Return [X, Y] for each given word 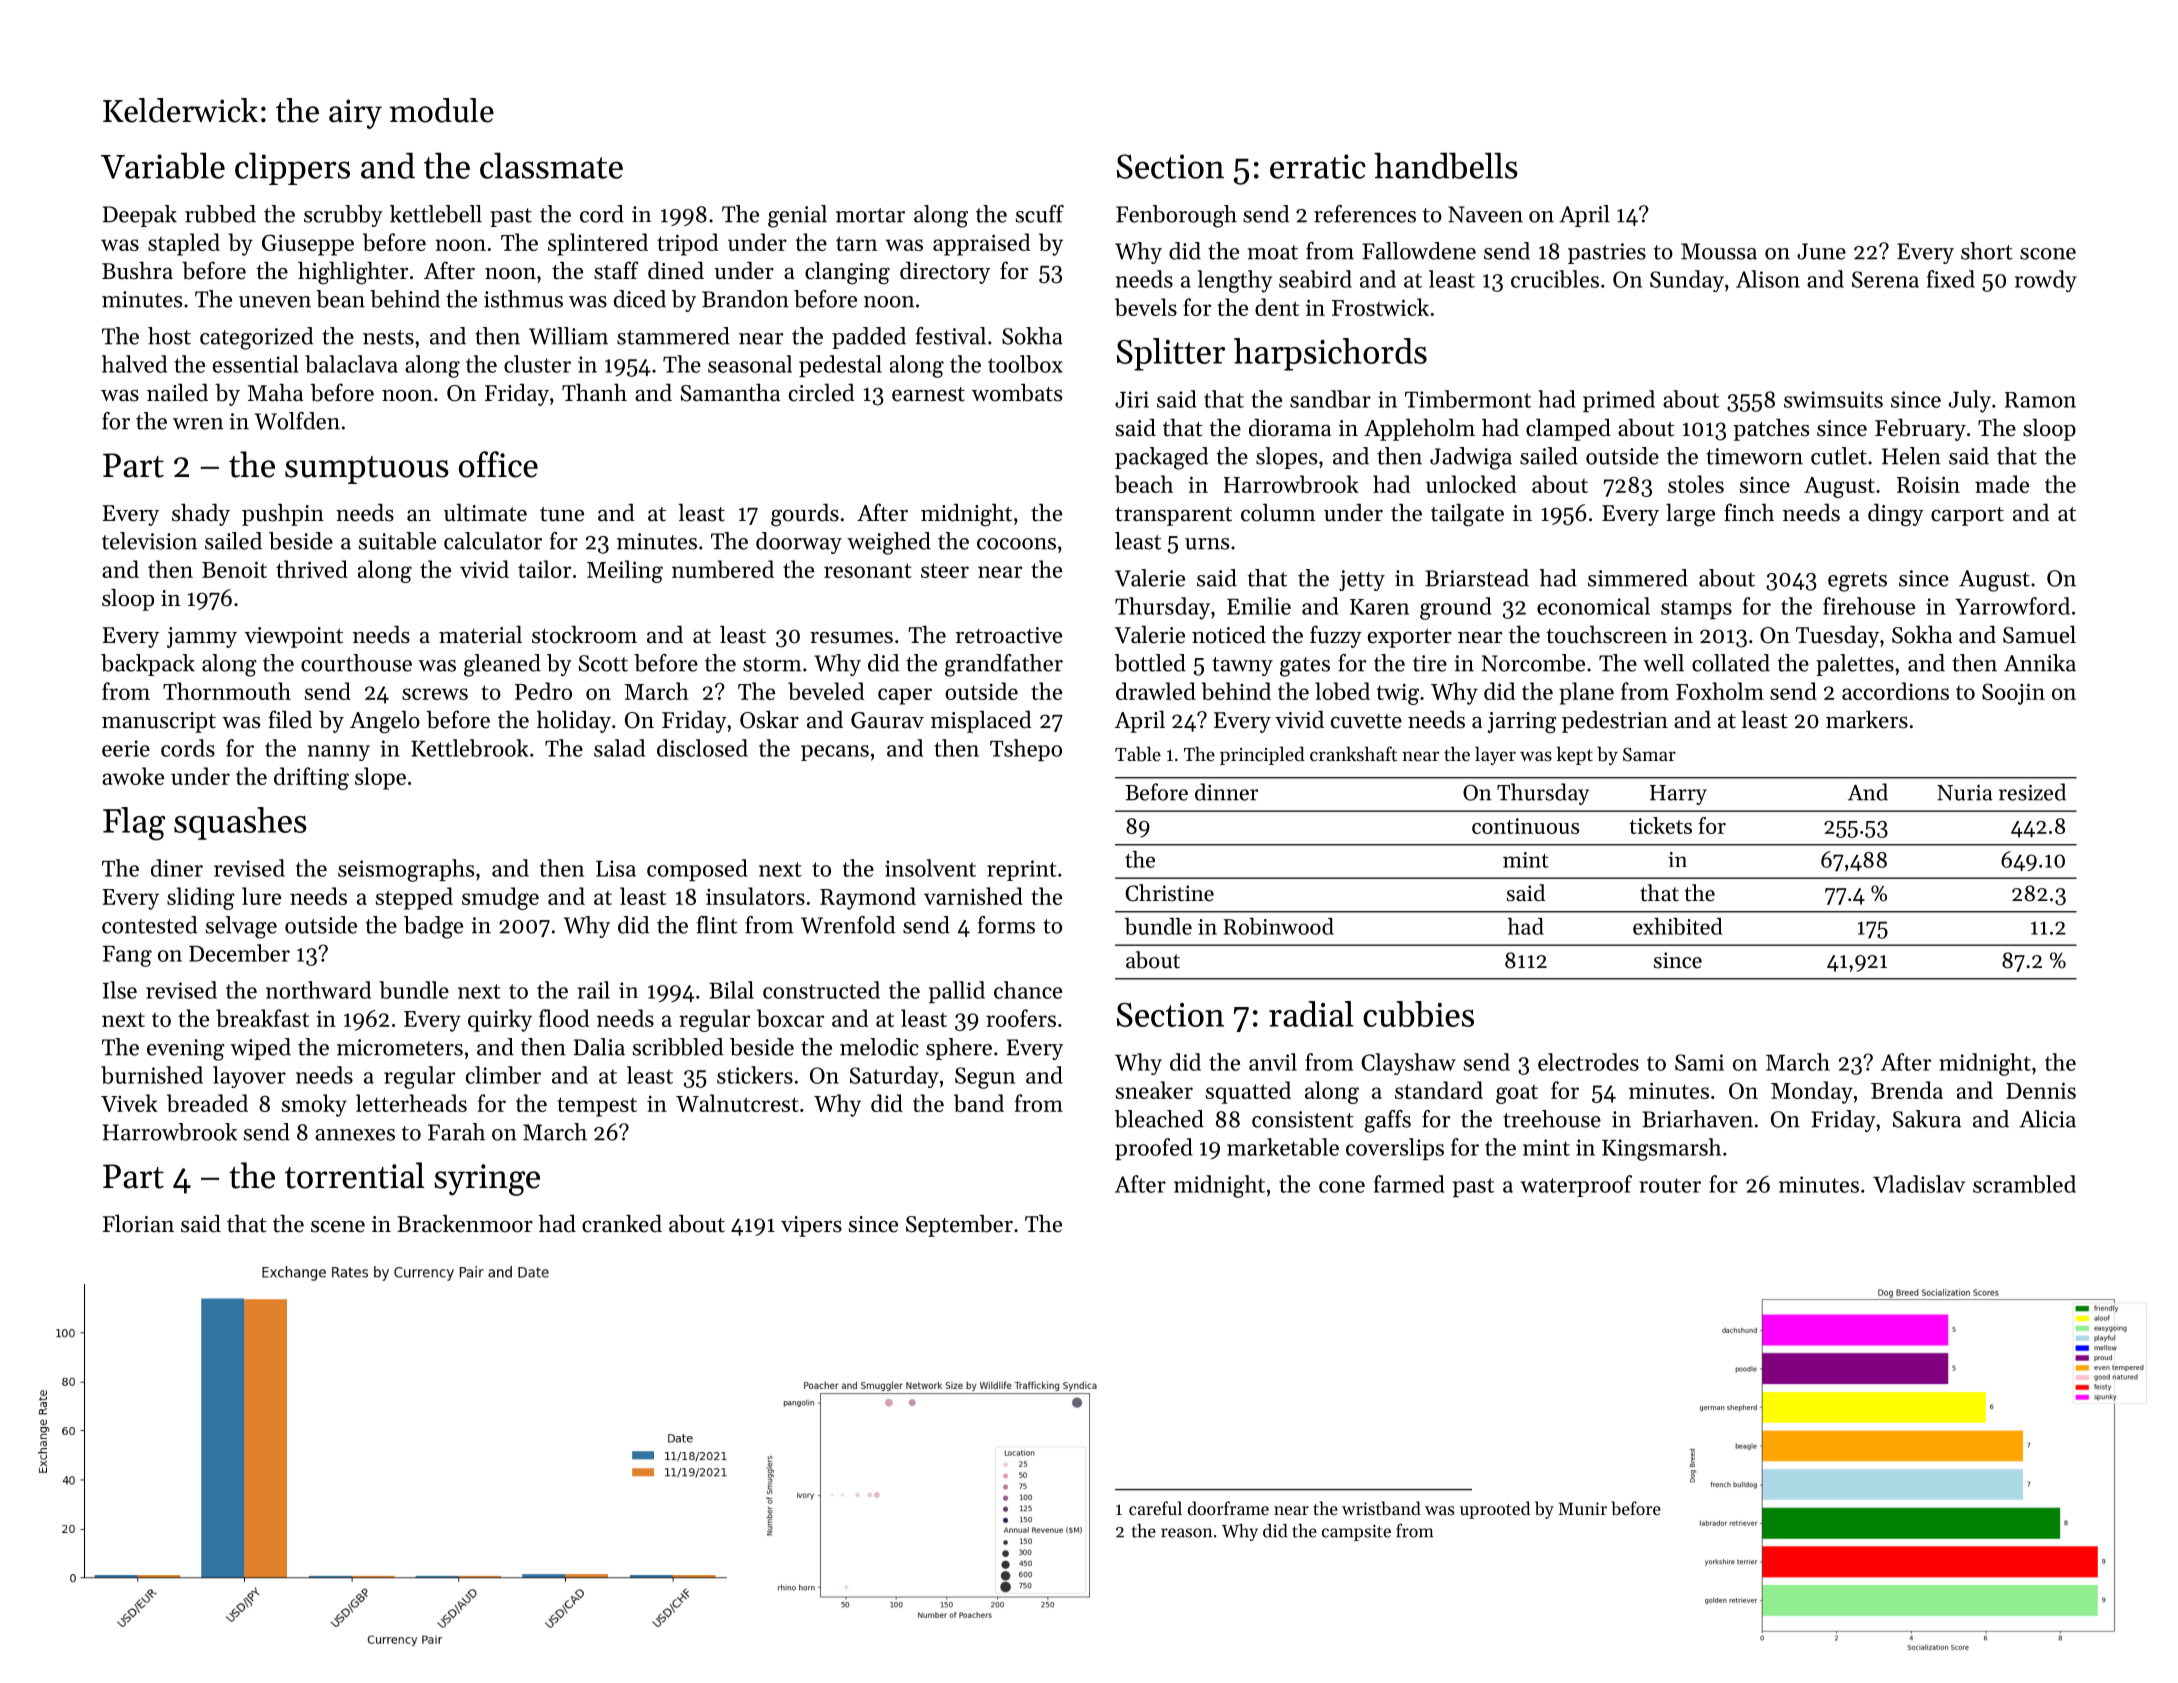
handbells [1446, 165]
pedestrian [1615, 722]
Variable [163, 165]
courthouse [356, 663]
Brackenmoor [465, 1224]
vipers [811, 1226]
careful [1155, 1508]
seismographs [406, 870]
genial [797, 216]
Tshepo [1026, 750]
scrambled [2024, 1184]
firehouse [1869, 606]
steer [945, 570]
